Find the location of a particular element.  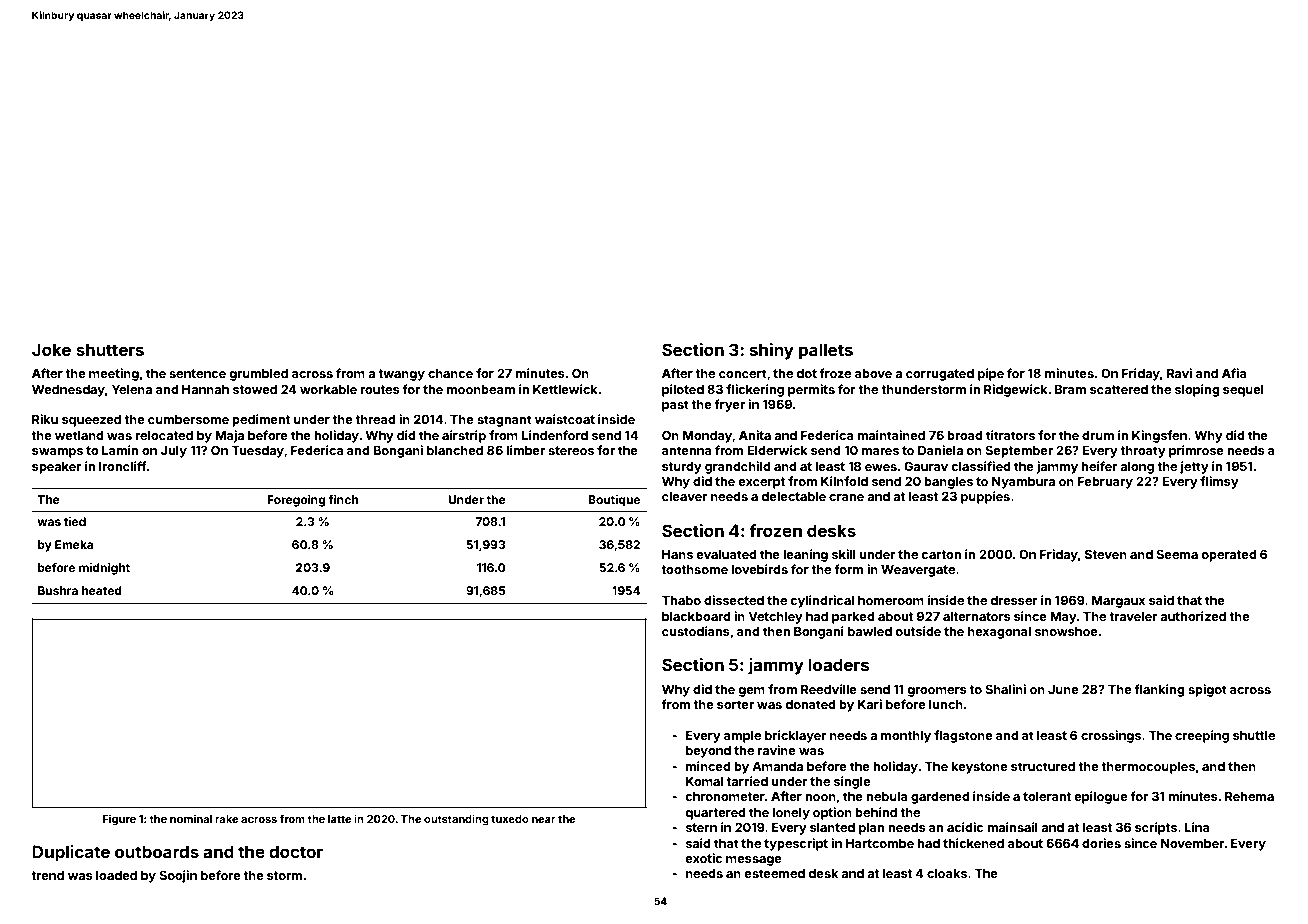

Rehema is located at coordinates (1249, 796).
